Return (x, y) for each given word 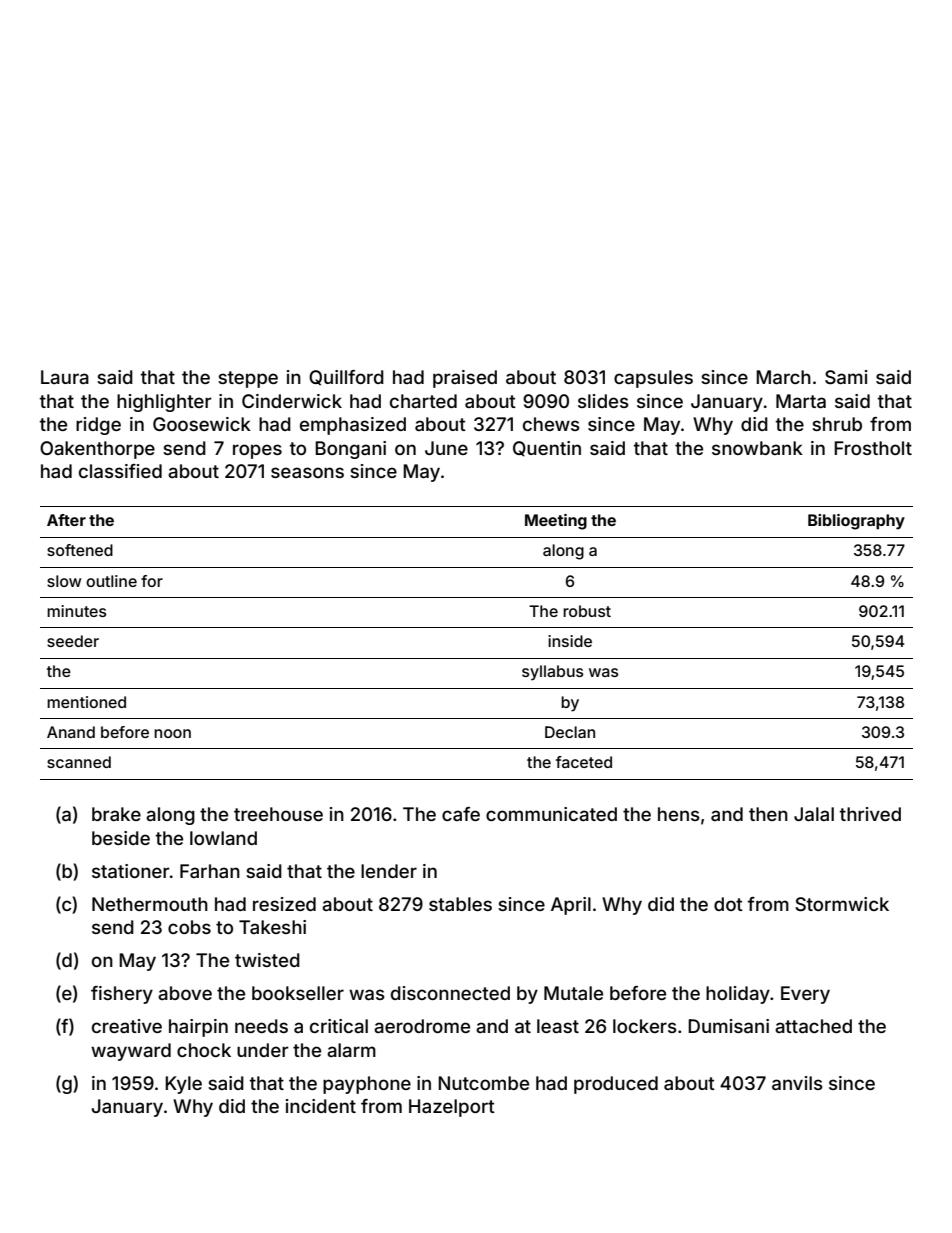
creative (127, 1026)
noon (172, 733)
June (446, 448)
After (66, 520)
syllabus (552, 673)
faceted (584, 762)
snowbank (757, 448)
